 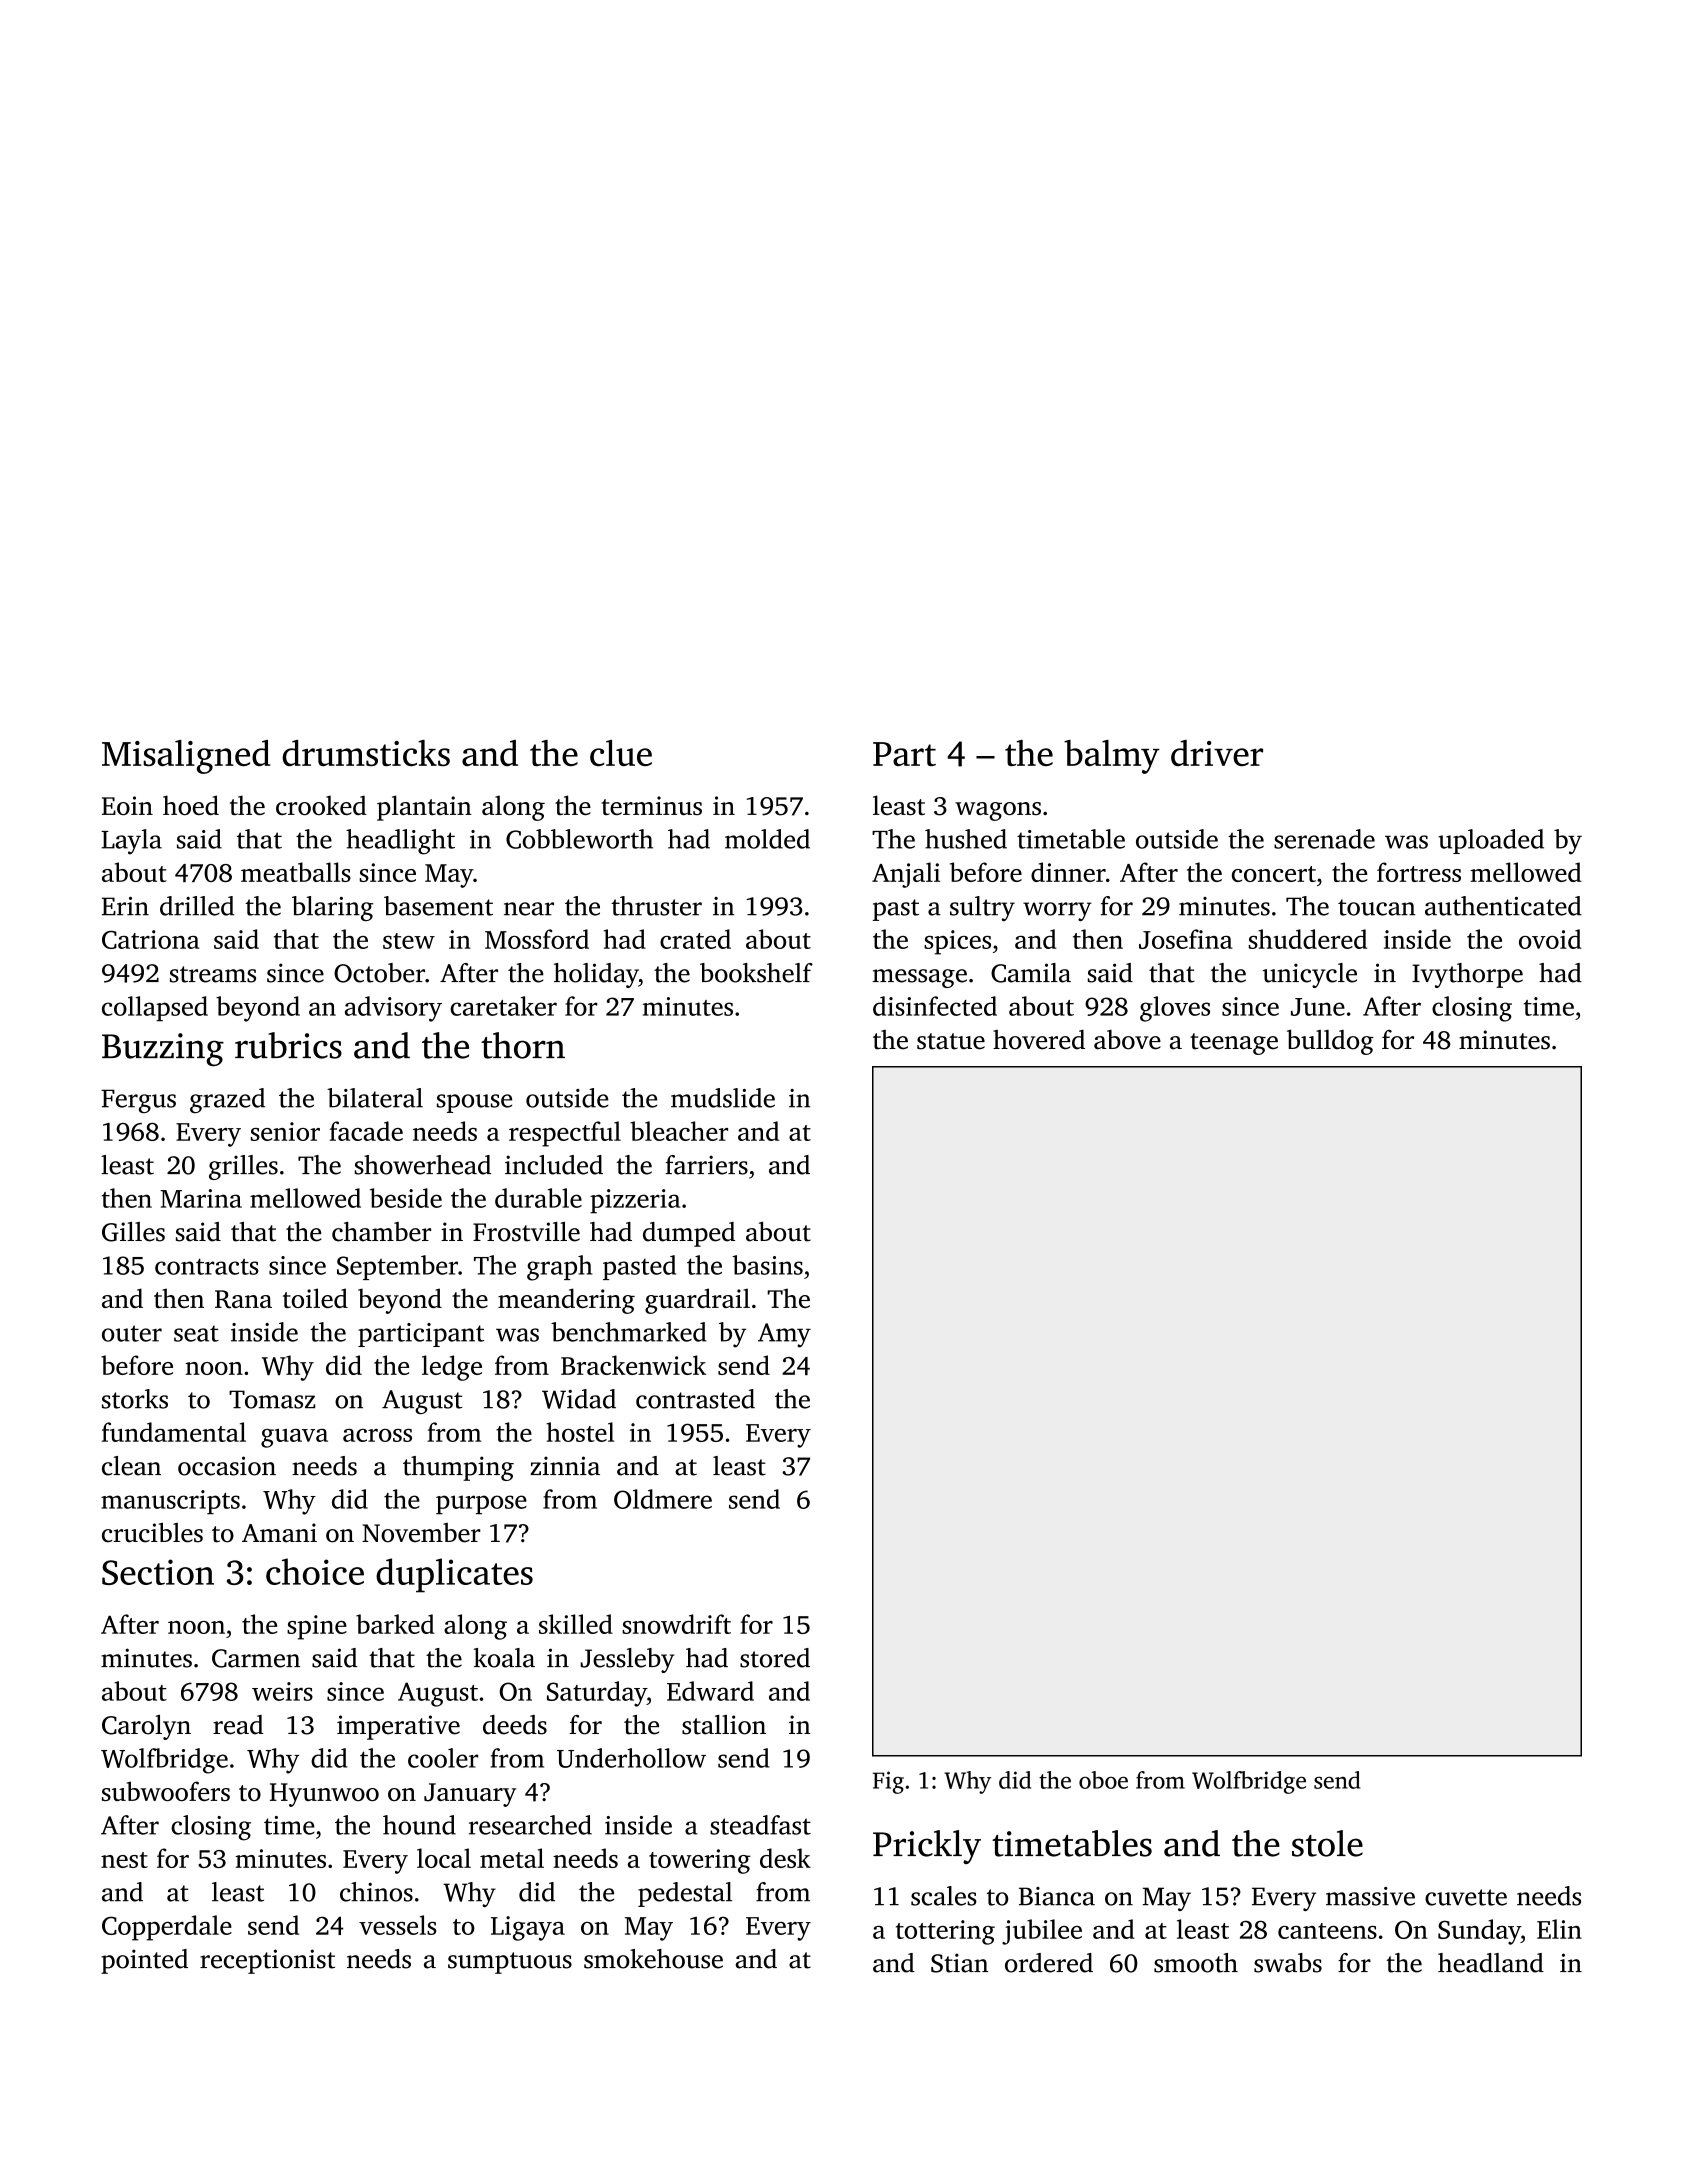 I want to click on disinfected, so click(x=935, y=1006).
